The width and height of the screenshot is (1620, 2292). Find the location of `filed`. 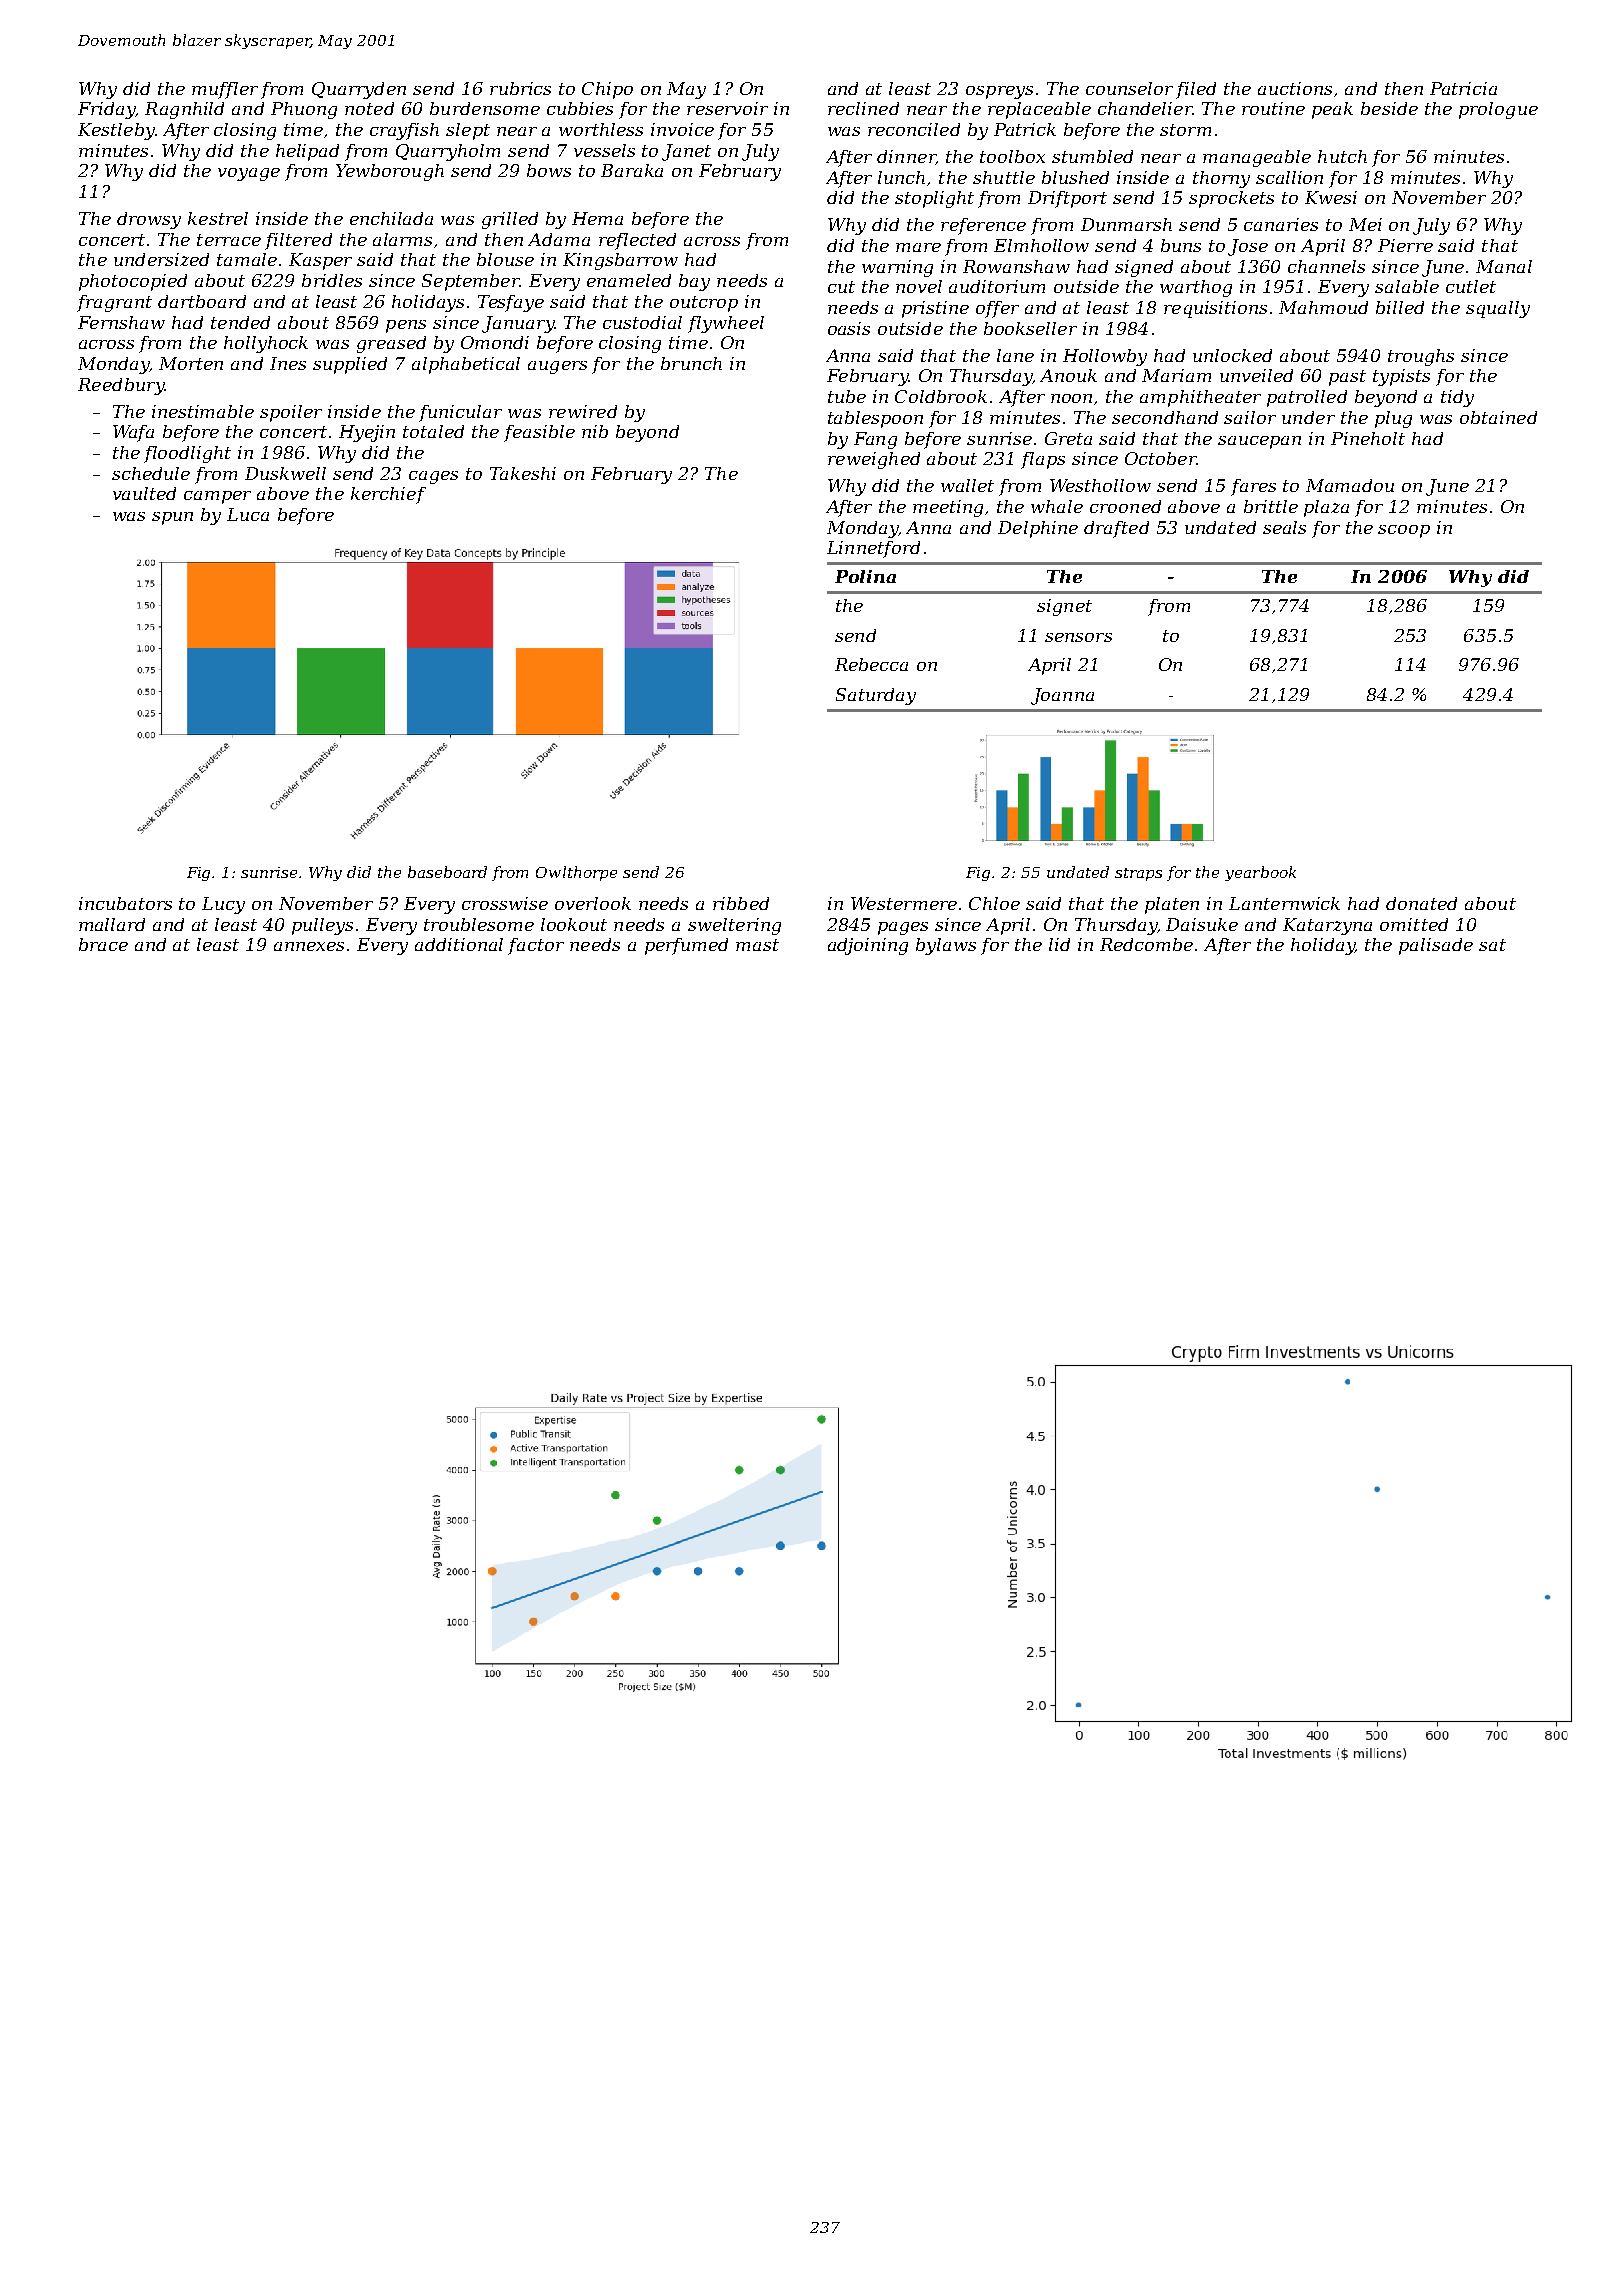

filed is located at coordinates (1196, 90).
